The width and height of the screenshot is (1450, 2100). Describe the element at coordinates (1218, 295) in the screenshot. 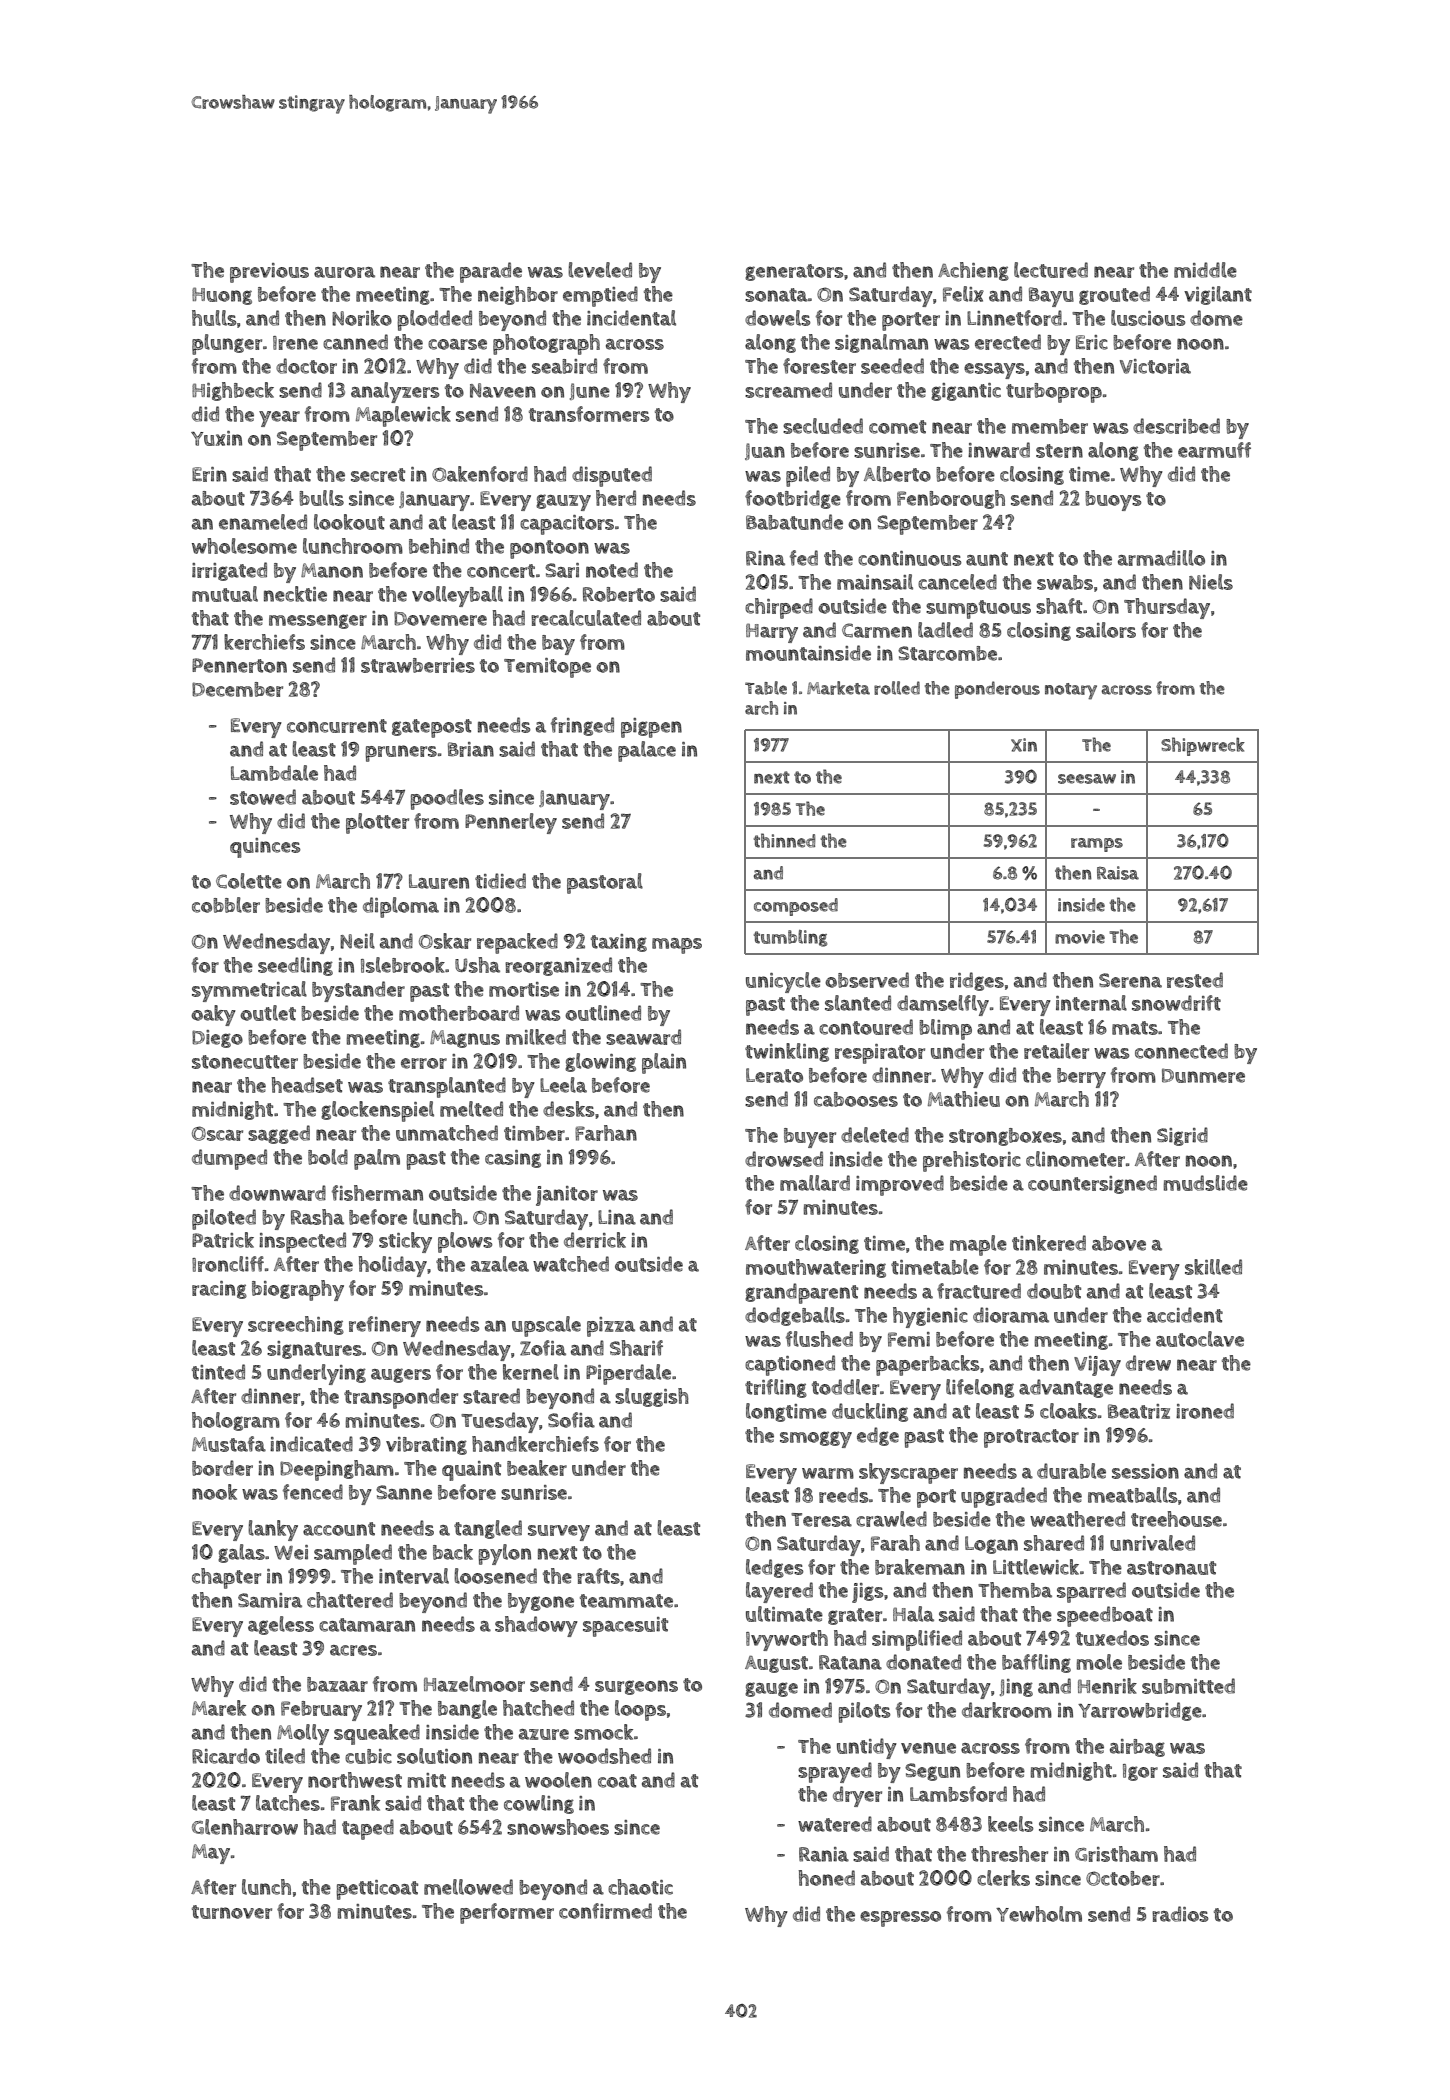

I see `vigilant` at that location.
